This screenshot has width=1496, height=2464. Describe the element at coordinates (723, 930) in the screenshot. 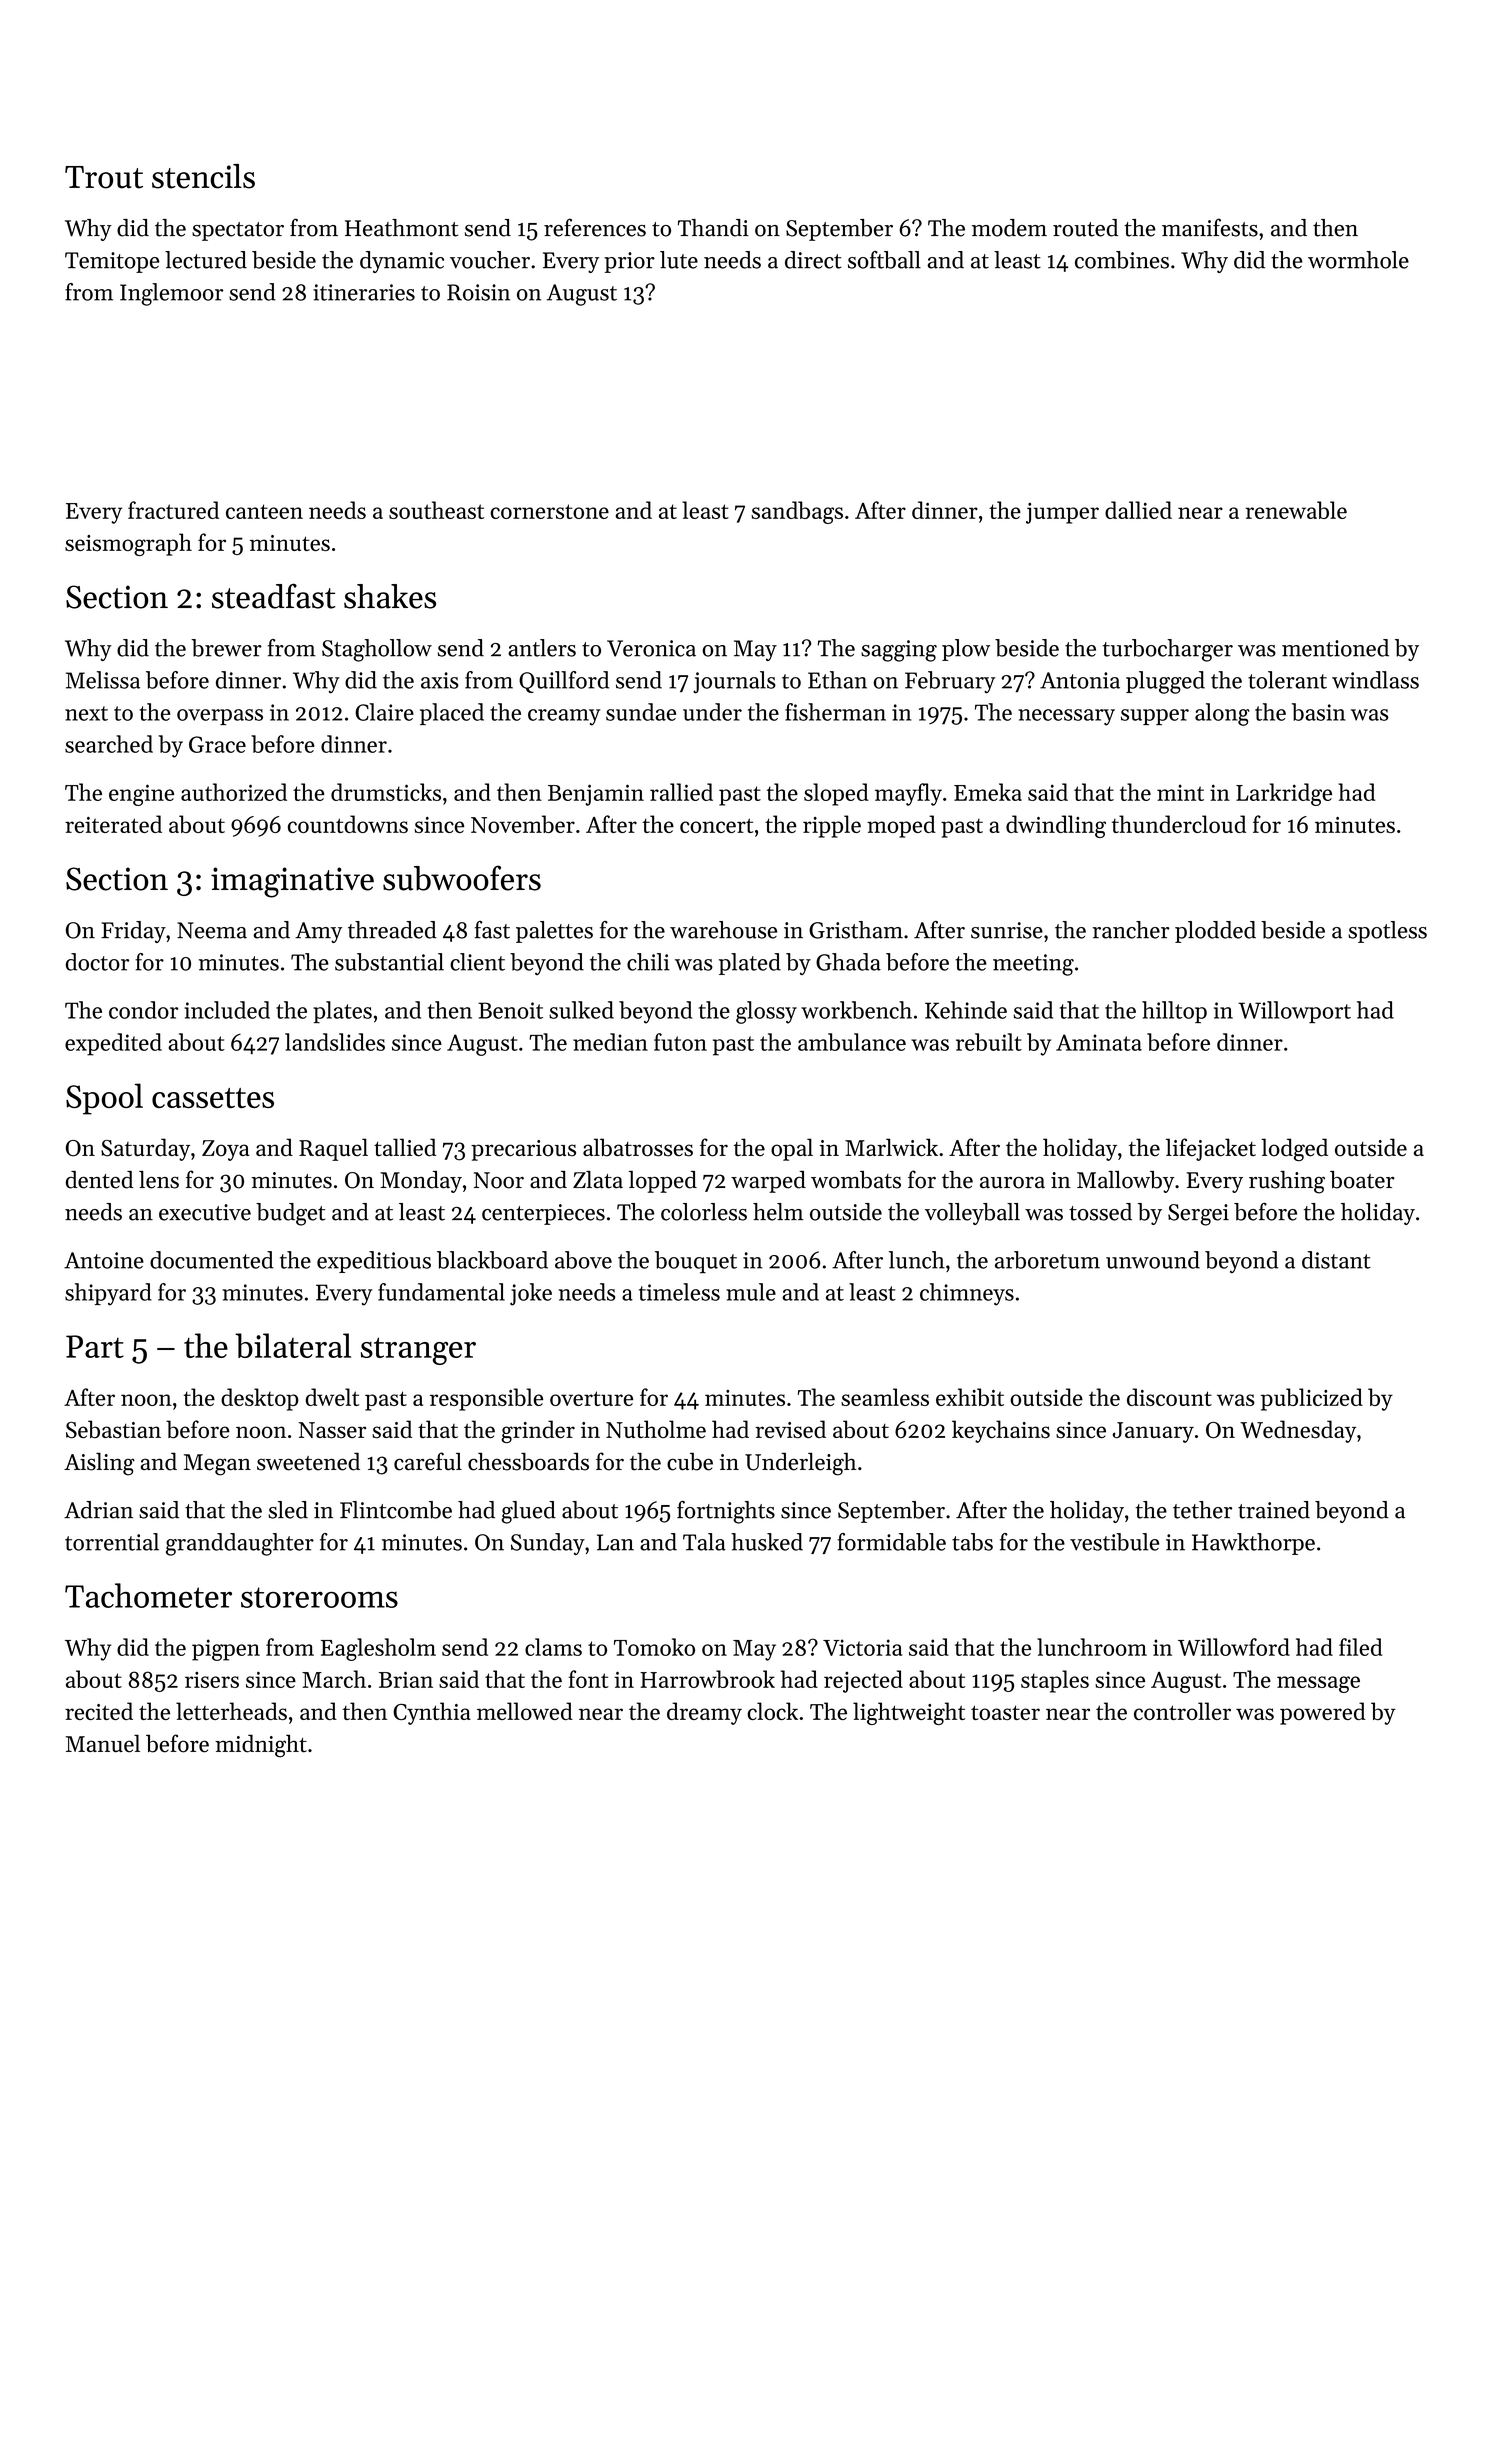

I see `warehouse` at that location.
